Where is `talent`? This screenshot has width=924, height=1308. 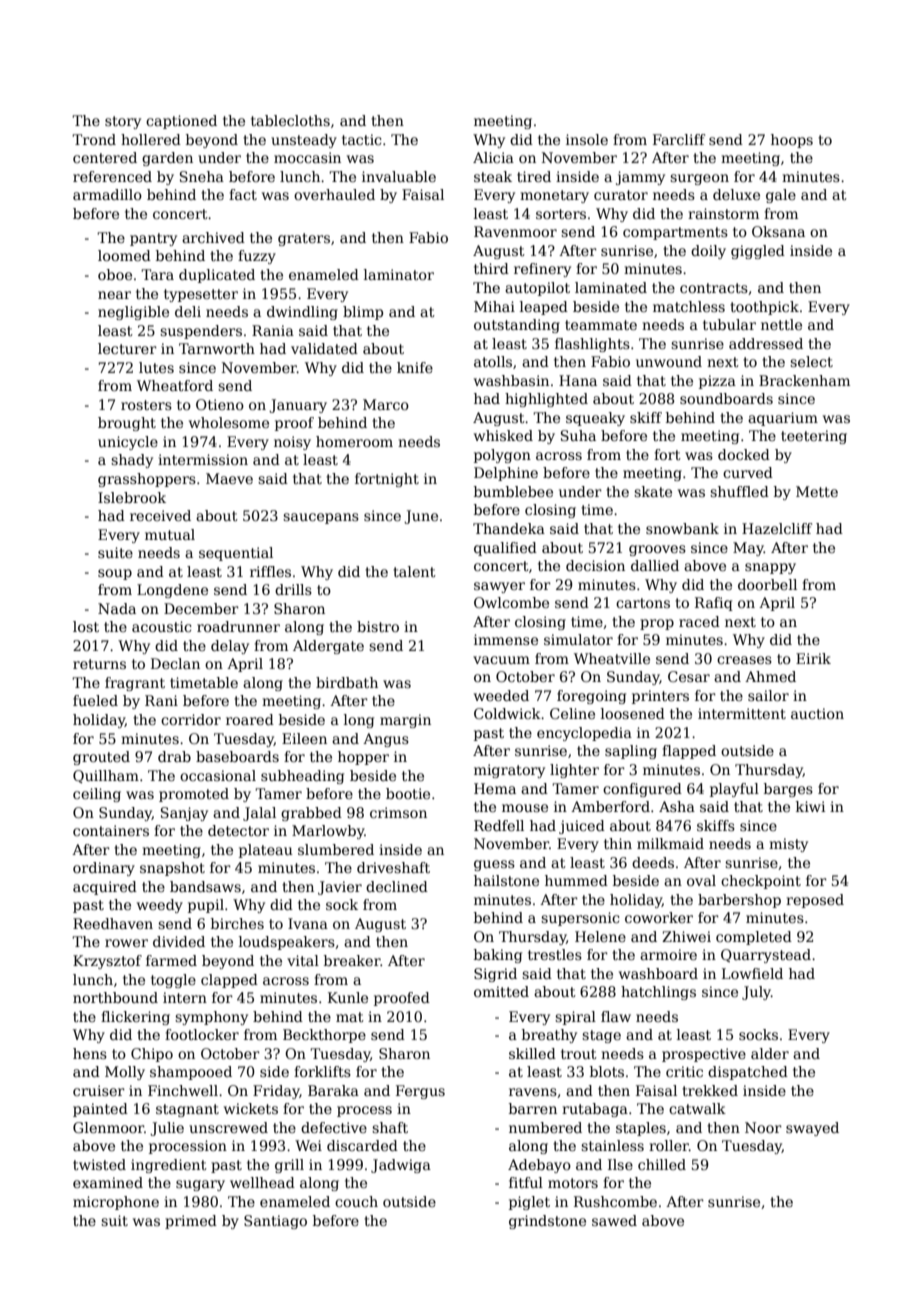 talent is located at coordinates (414, 571).
